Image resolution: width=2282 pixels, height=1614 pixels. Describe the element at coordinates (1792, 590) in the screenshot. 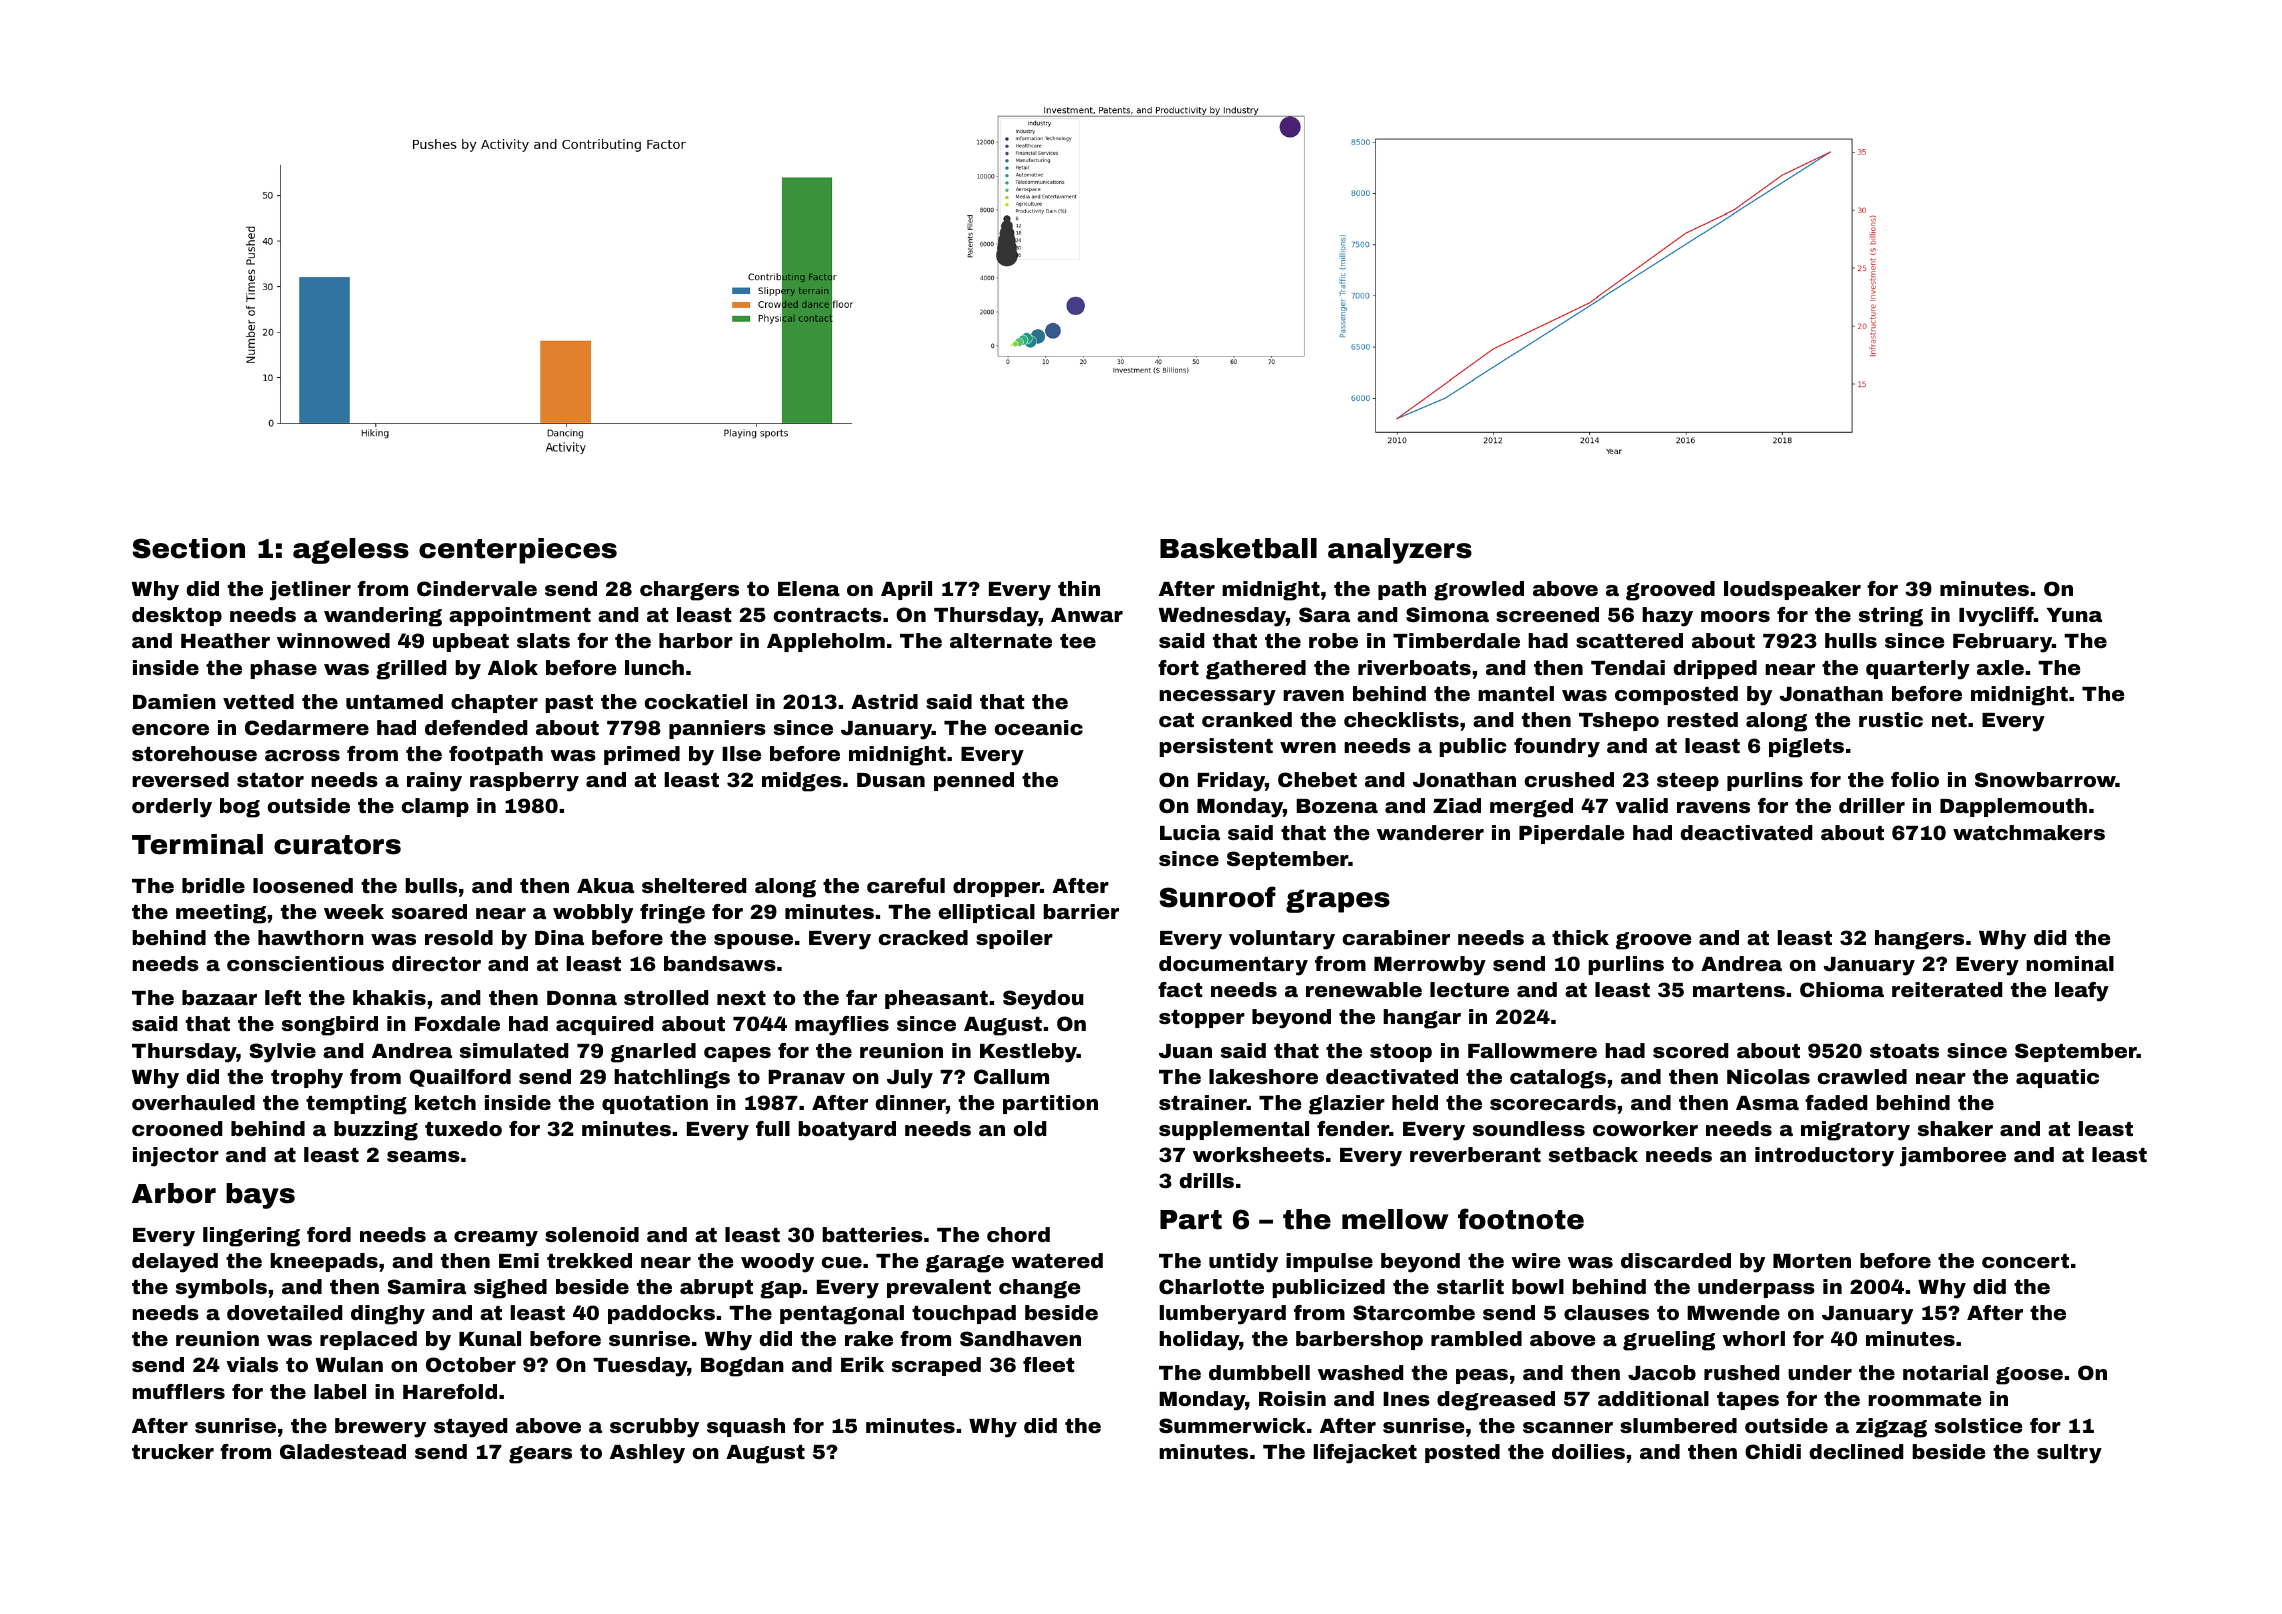

I see `loudspeaker` at that location.
